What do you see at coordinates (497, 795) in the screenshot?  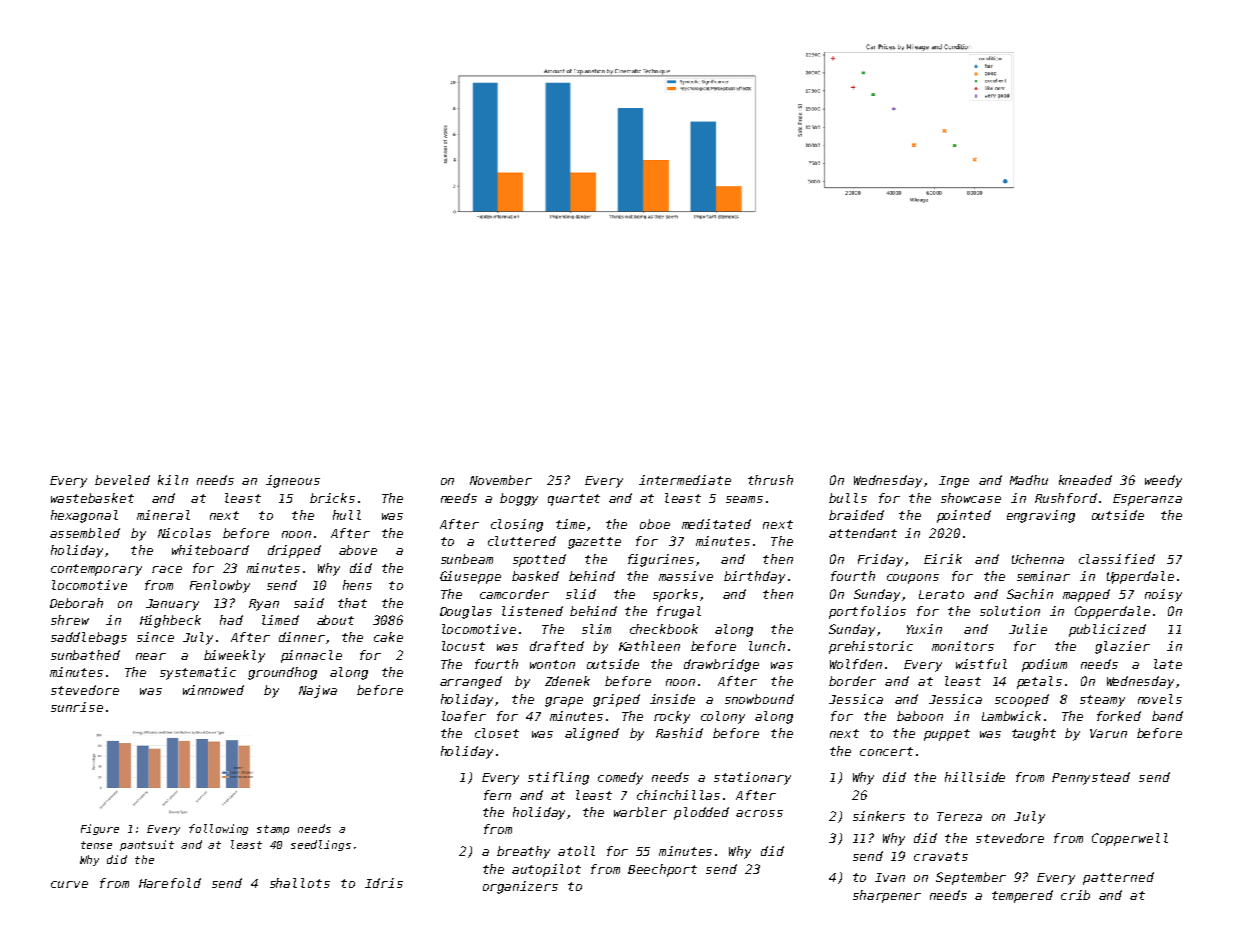 I see `fern` at bounding box center [497, 795].
